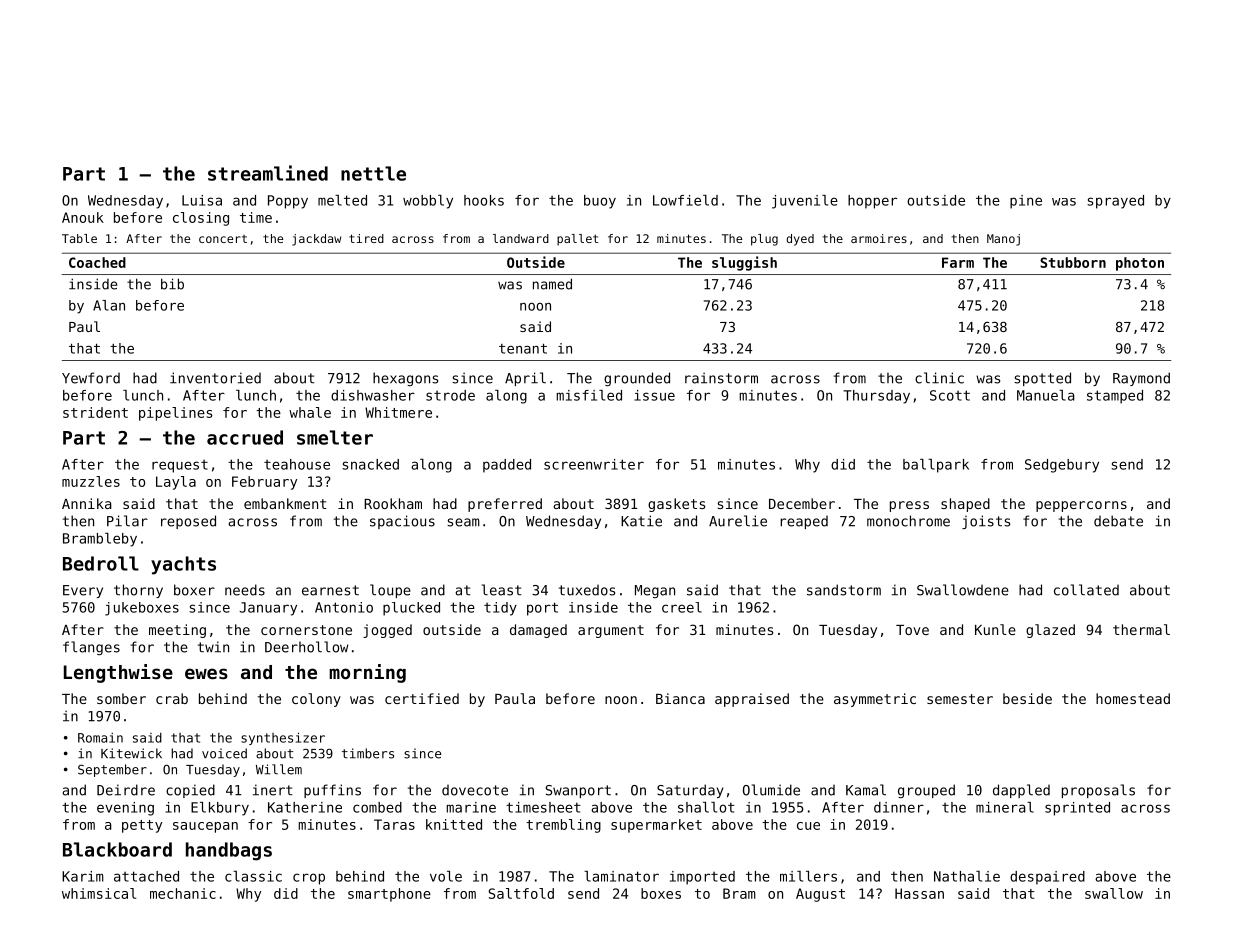  I want to click on mechanic, so click(183, 893).
